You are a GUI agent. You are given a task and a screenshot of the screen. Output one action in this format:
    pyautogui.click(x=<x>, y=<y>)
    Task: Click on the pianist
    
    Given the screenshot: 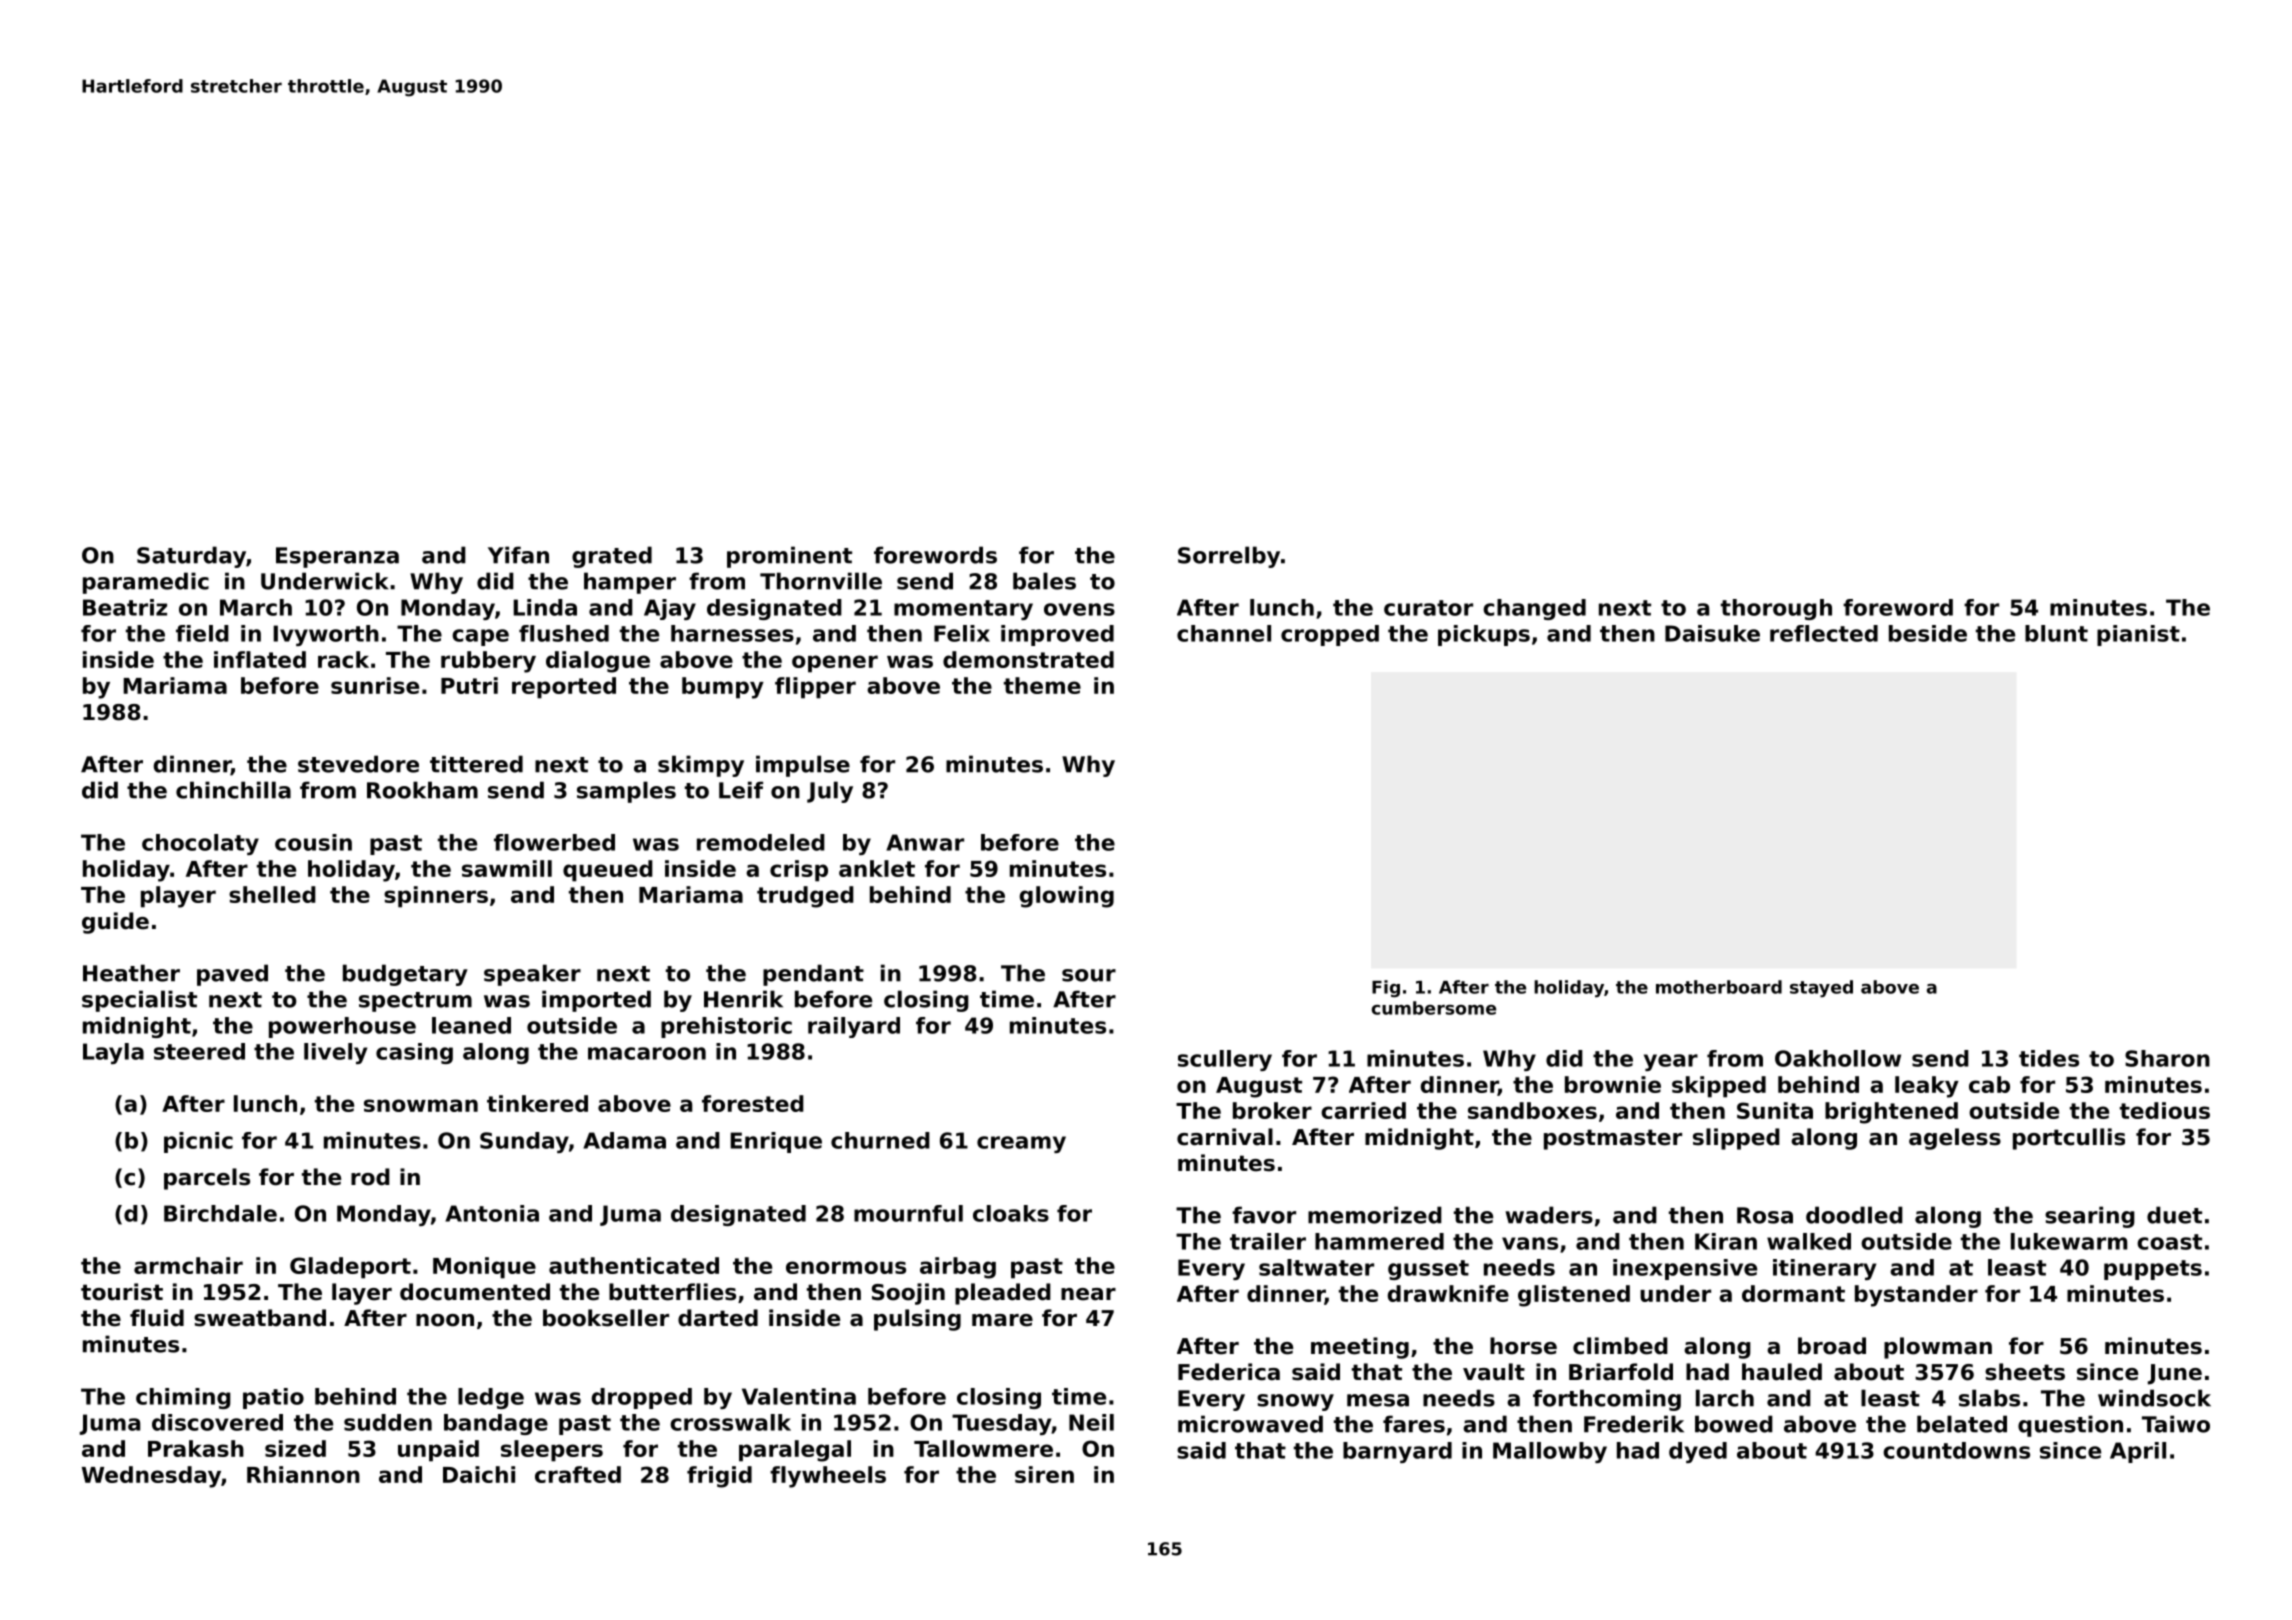 What is the action you would take?
    pyautogui.click(x=2138, y=635)
